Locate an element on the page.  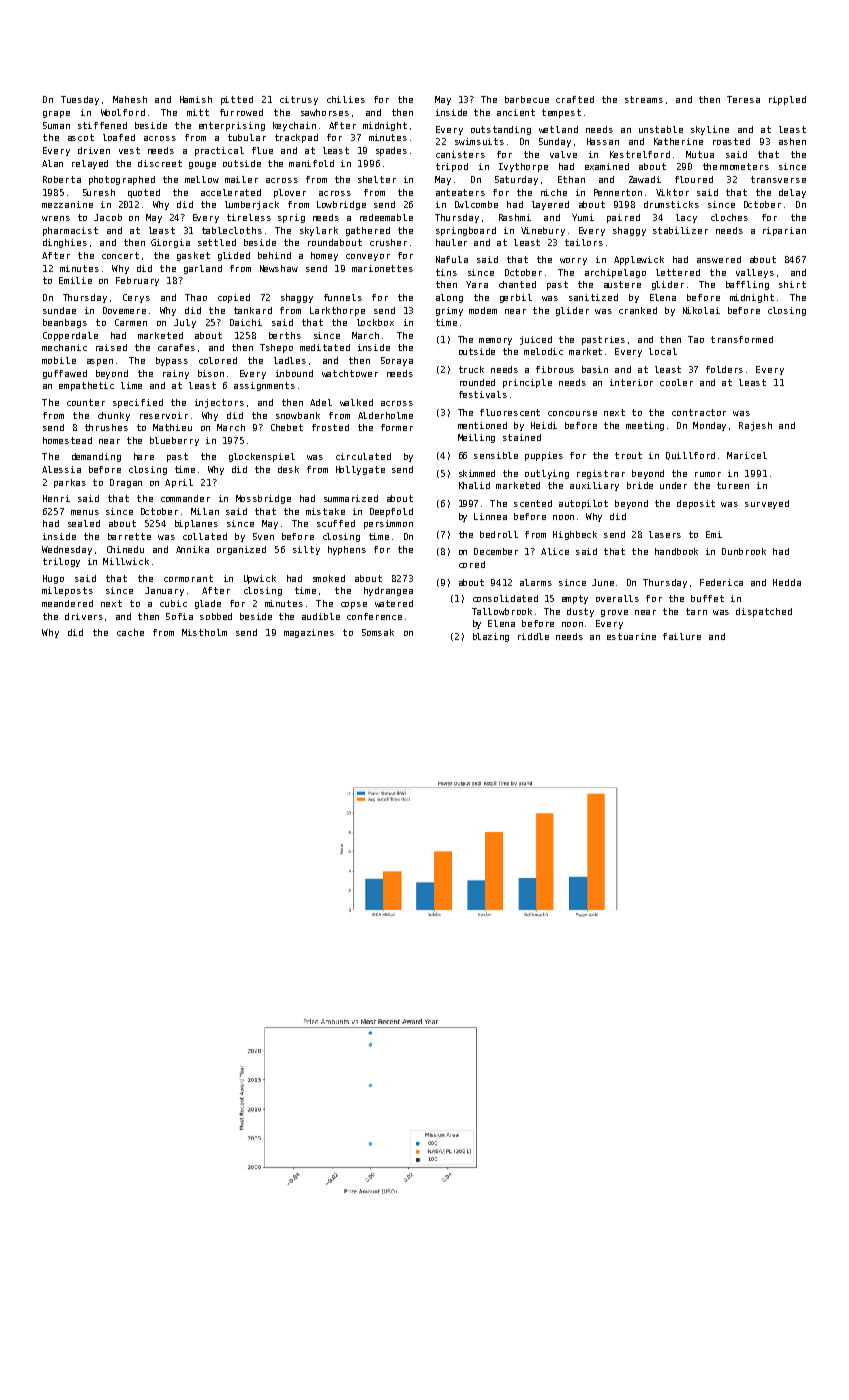
shirt is located at coordinates (792, 284).
